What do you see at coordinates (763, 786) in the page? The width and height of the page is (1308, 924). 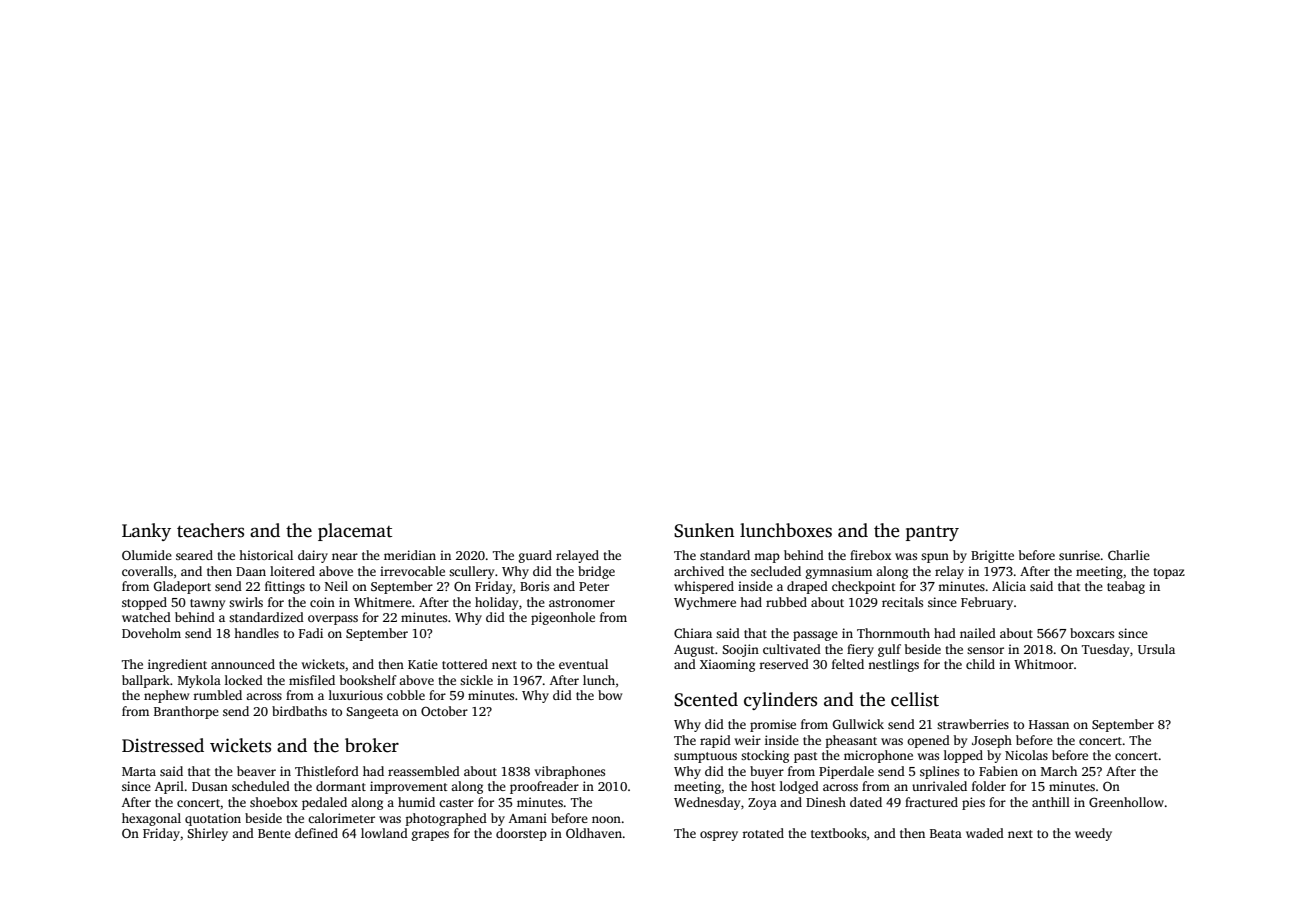 I see `host` at bounding box center [763, 786].
